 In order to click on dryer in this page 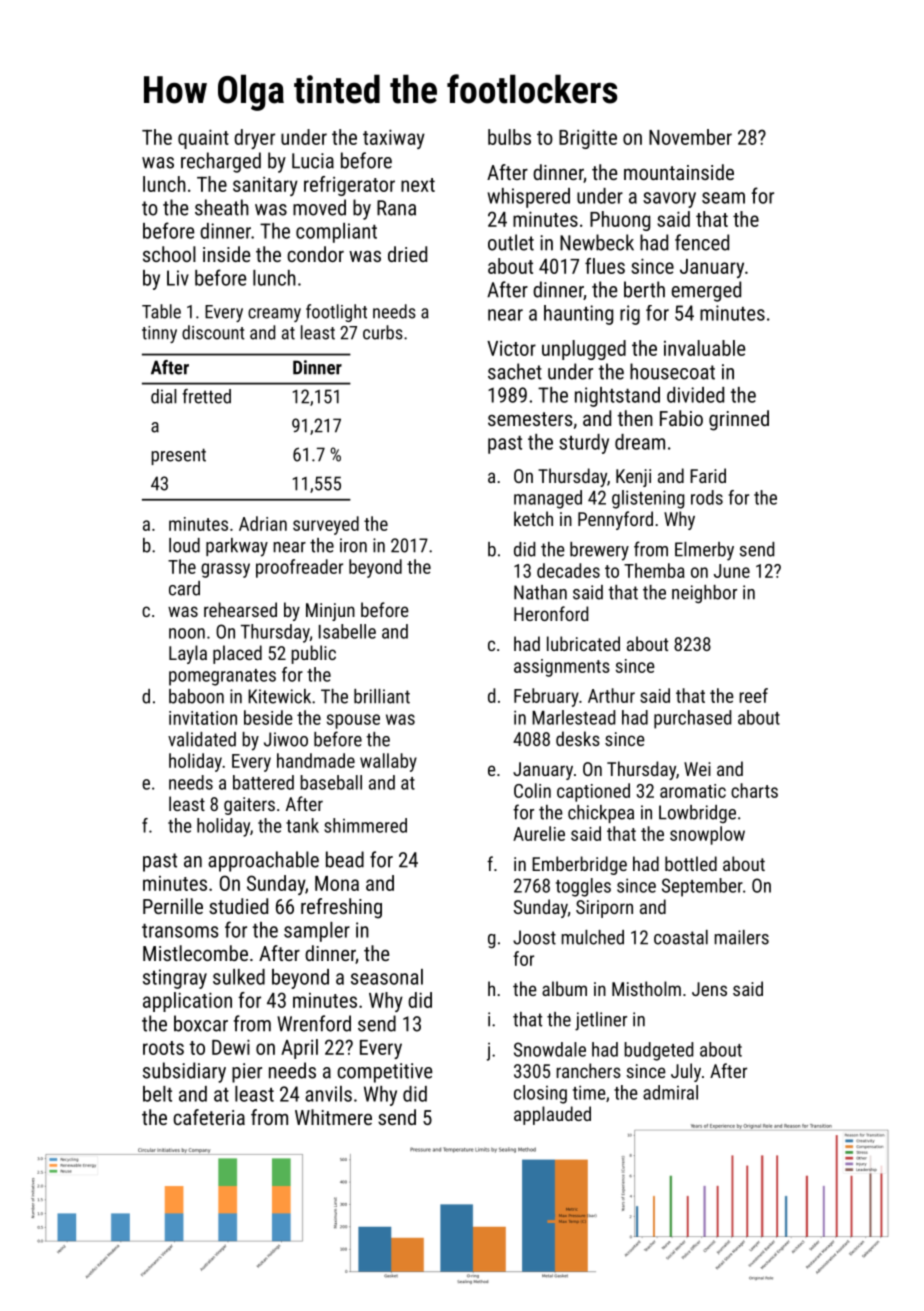, I will do `click(254, 139)`.
